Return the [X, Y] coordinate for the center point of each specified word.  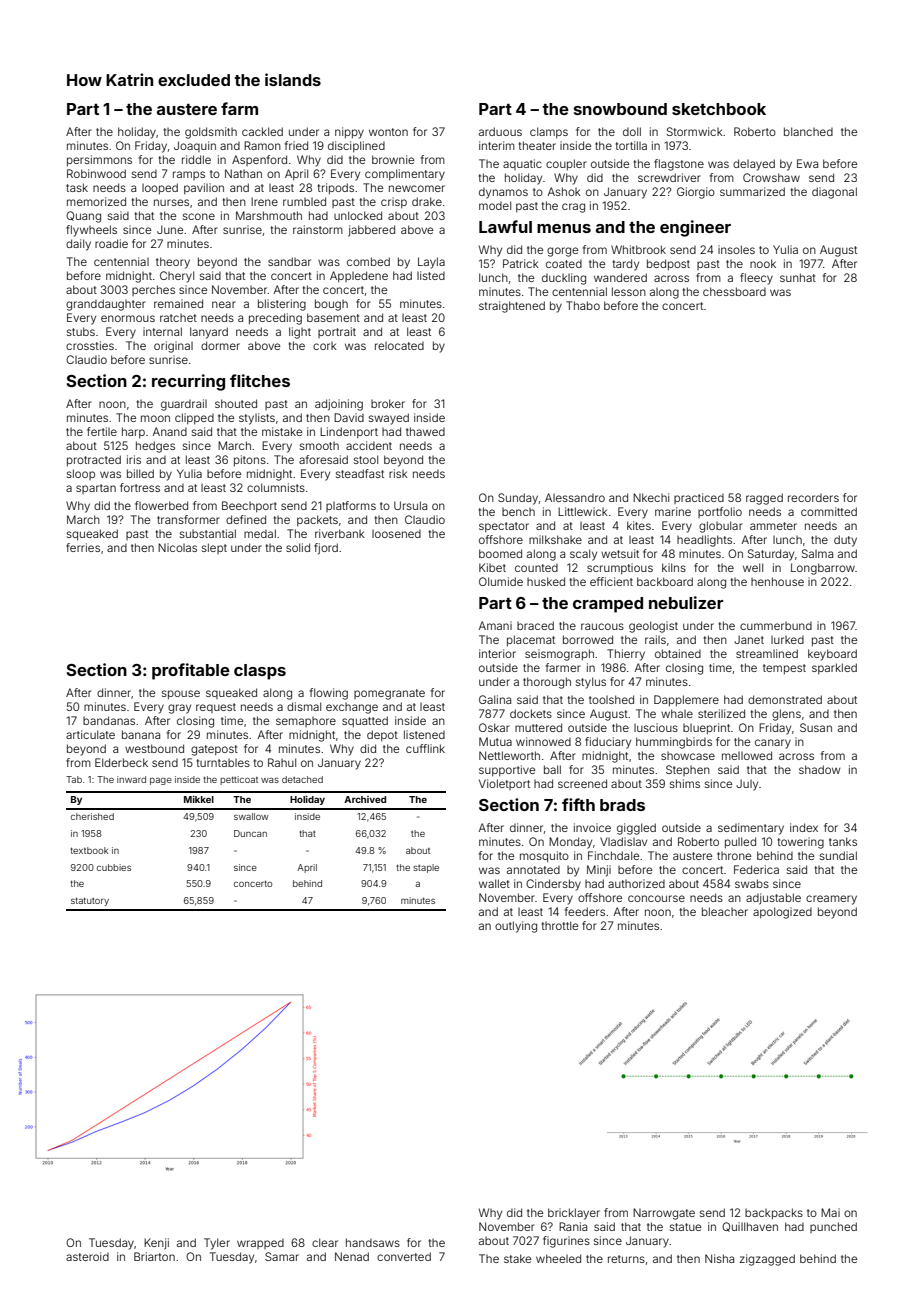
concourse [656, 898]
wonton [388, 132]
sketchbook [719, 109]
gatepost [214, 750]
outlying [516, 927]
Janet [749, 639]
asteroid [87, 1256]
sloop [81, 474]
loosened [396, 534]
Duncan [250, 833]
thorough [547, 683]
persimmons [99, 161]
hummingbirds [674, 743]
